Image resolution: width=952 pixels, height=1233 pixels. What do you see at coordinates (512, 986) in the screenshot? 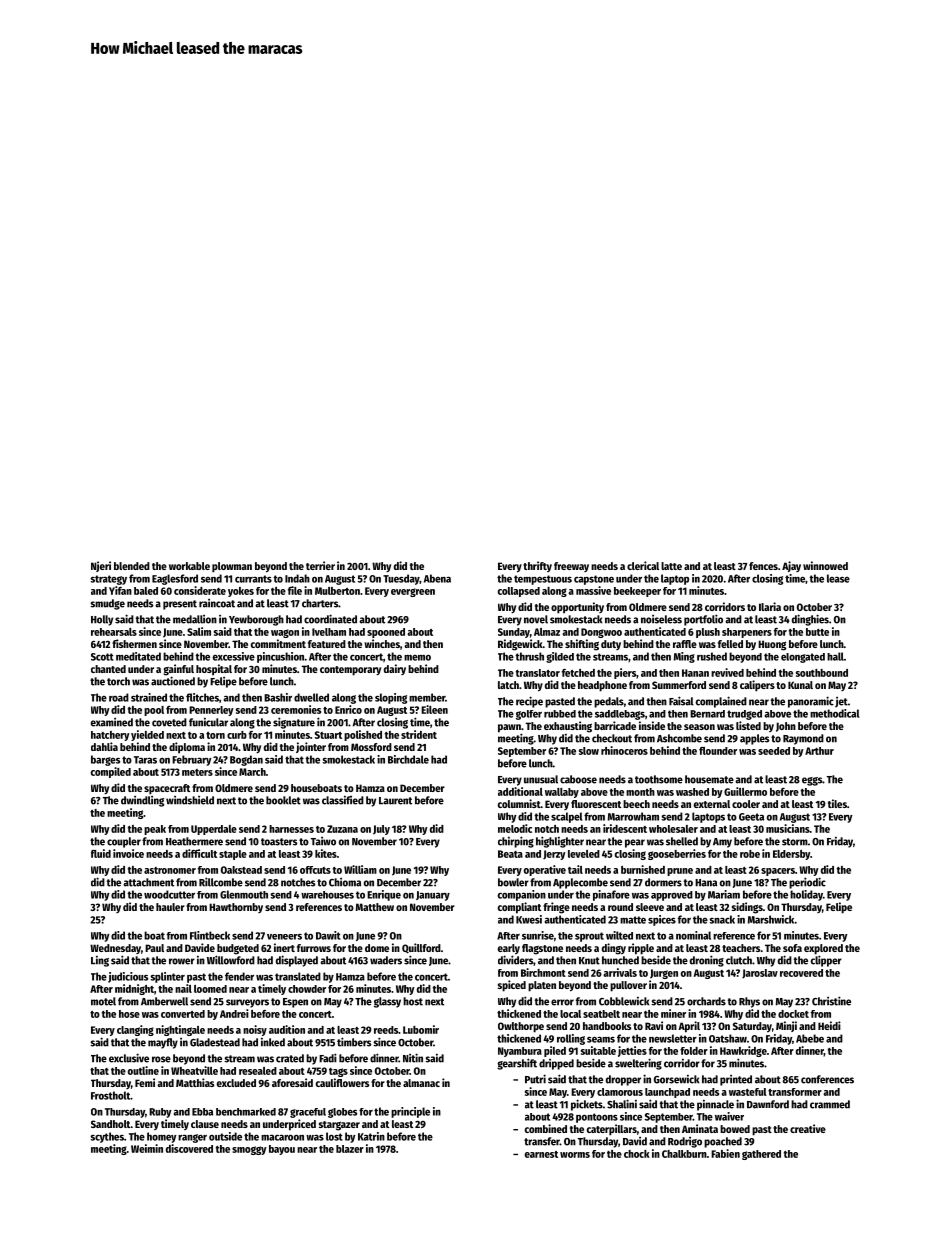
I see `spiced` at bounding box center [512, 986].
